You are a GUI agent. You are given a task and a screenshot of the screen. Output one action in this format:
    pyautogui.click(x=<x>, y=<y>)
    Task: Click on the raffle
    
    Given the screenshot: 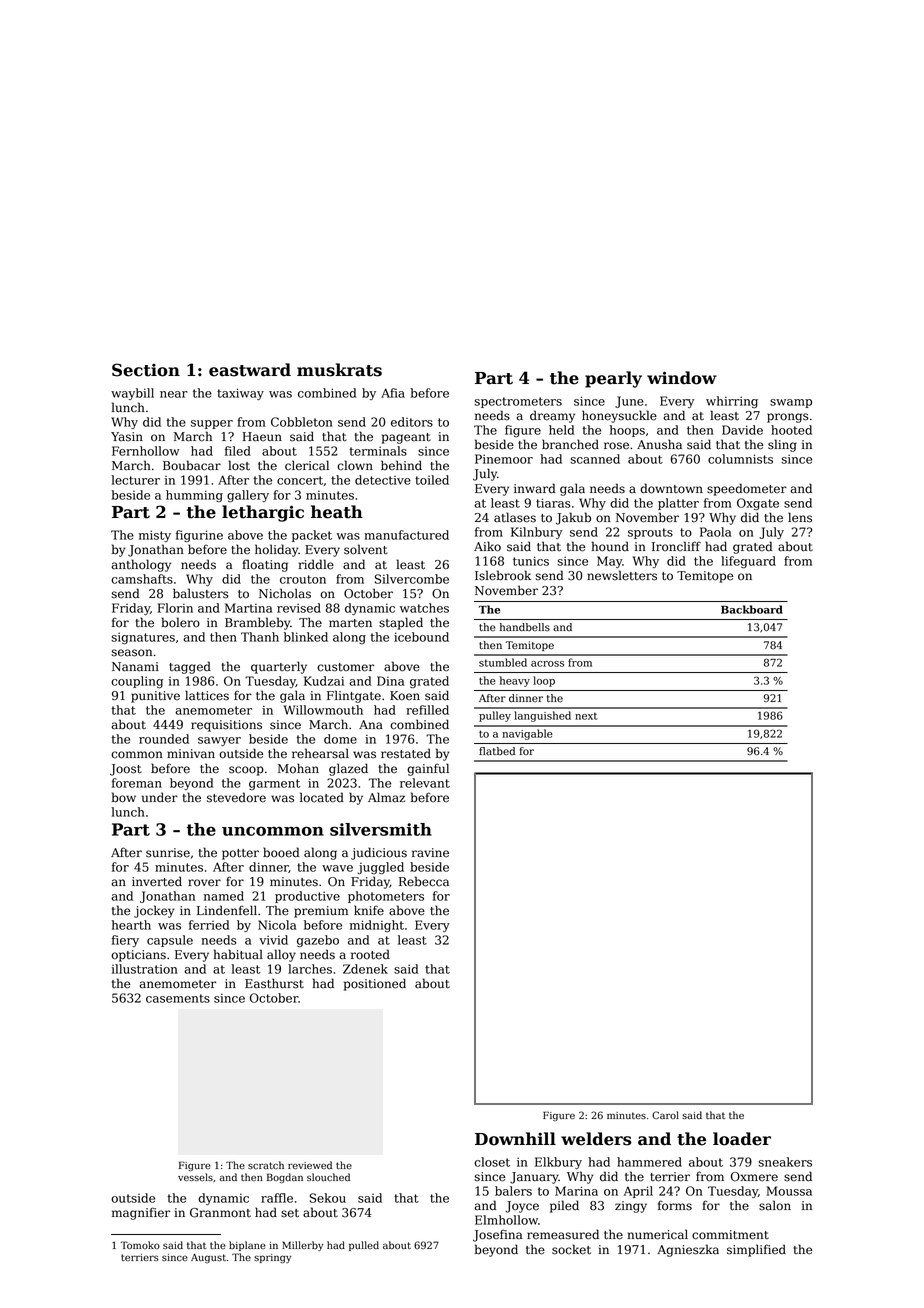 What is the action you would take?
    pyautogui.click(x=277, y=1198)
